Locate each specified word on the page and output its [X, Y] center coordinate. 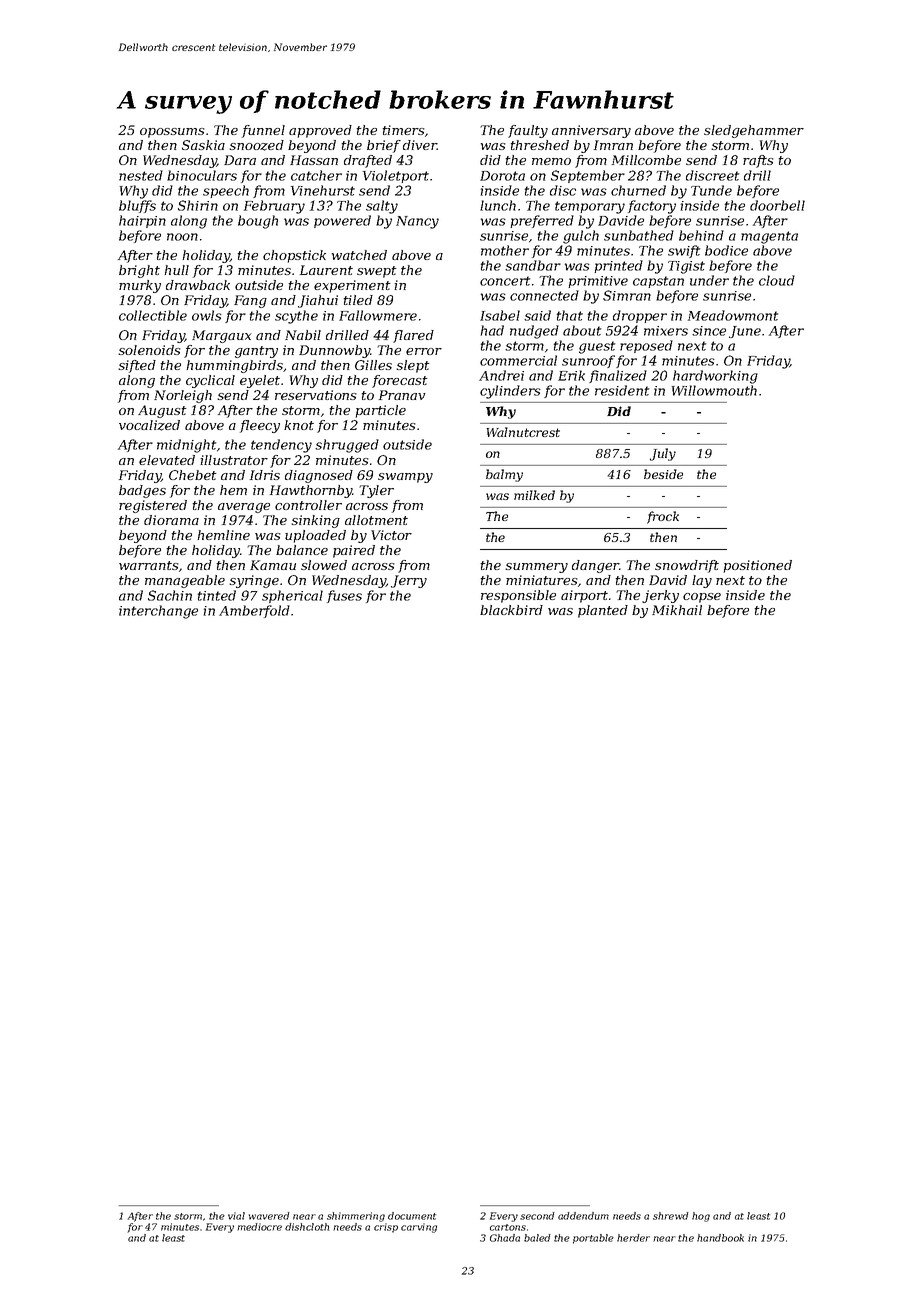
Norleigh [183, 396]
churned [638, 190]
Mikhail [677, 610]
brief [384, 146]
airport [584, 596]
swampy [405, 478]
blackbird [511, 610]
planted [603, 611]
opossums [172, 133]
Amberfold [254, 611]
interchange [158, 612]
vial [236, 1216]
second [537, 1216]
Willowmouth [714, 390]
